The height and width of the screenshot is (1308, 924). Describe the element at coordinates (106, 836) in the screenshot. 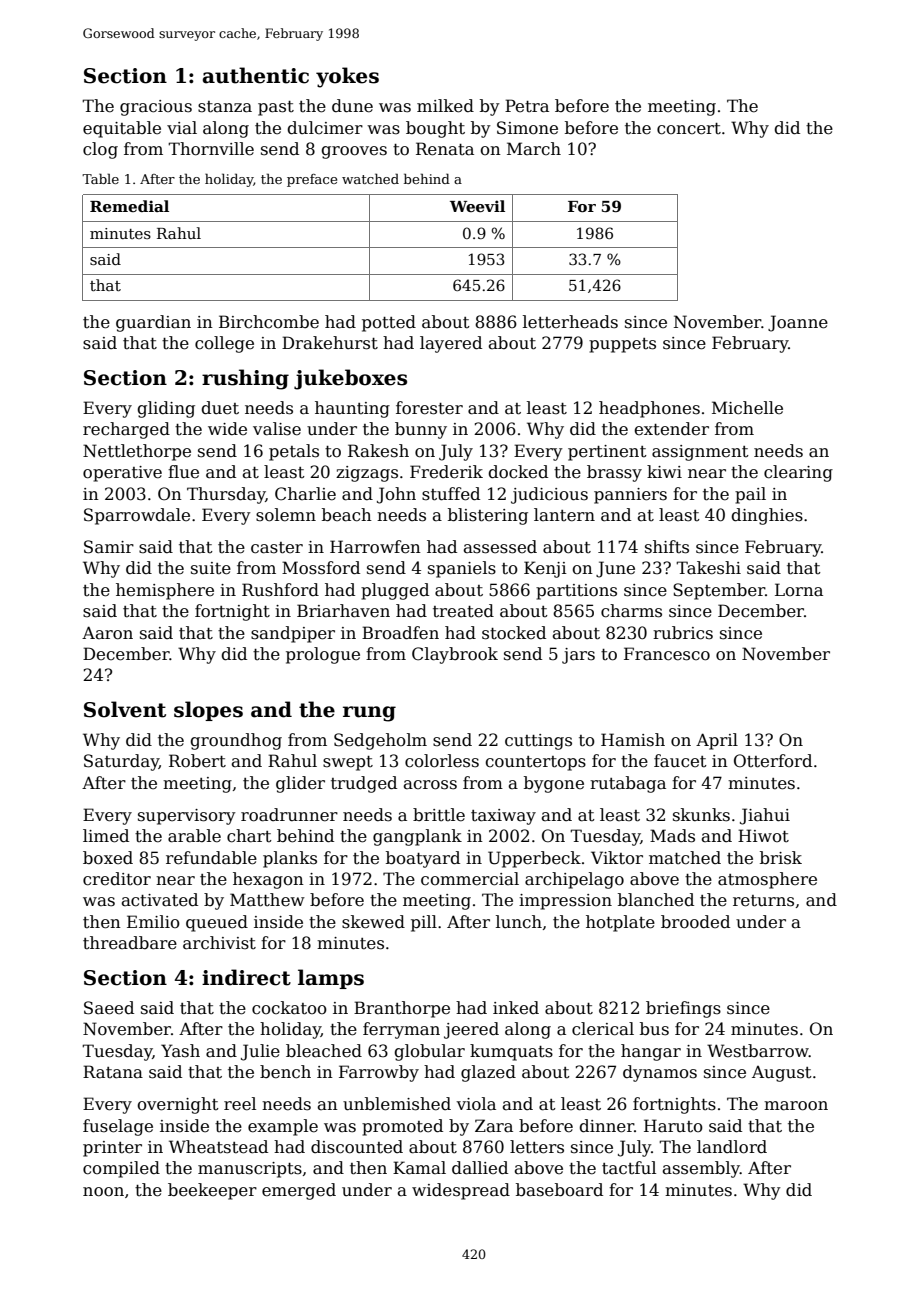

I see `limed` at that location.
